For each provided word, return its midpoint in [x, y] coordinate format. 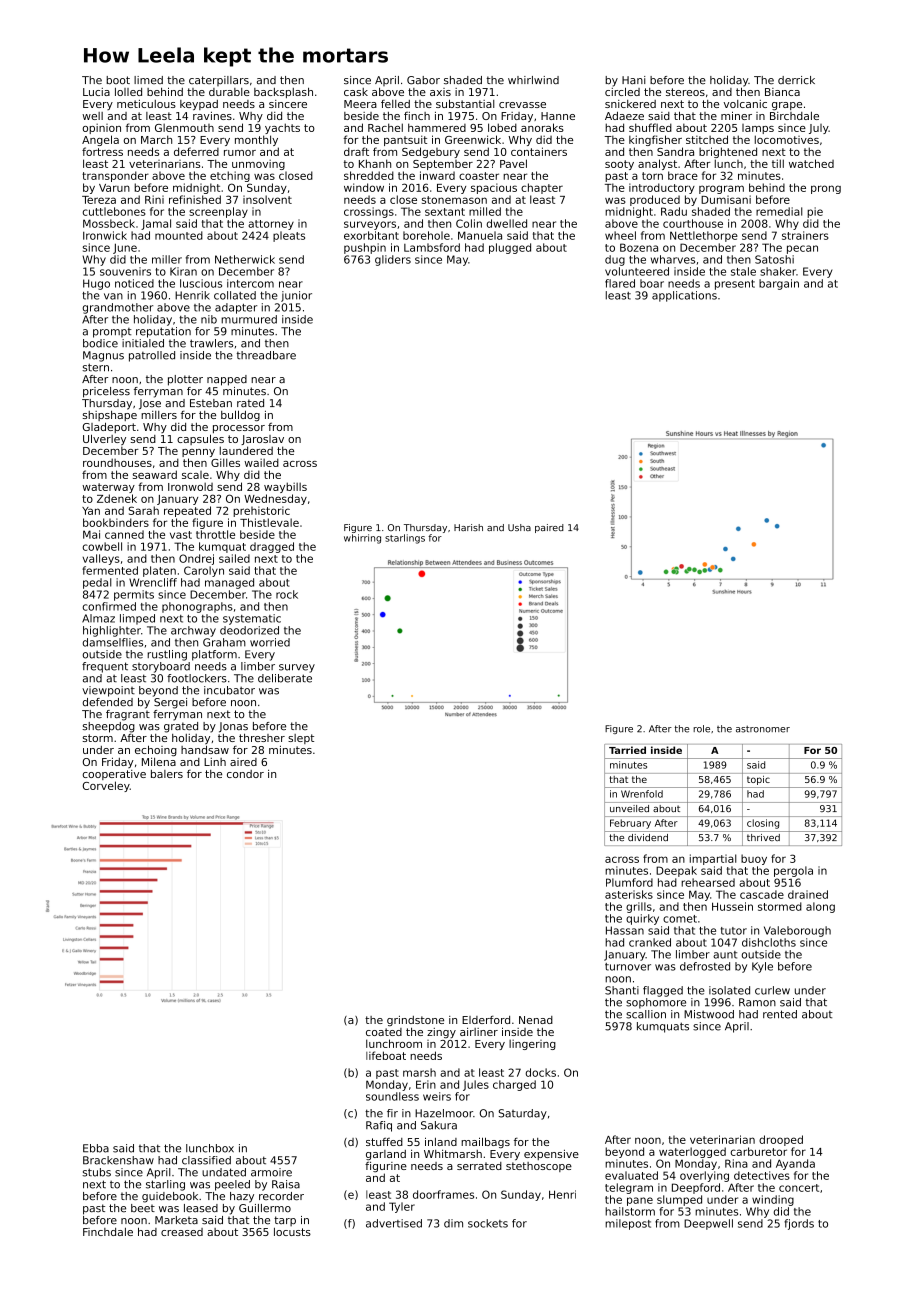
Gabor [423, 80]
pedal [97, 583]
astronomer [763, 729]
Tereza [99, 200]
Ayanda [795, 1164]
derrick [796, 80]
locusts [292, 1232]
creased [182, 1232]
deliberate [285, 678]
